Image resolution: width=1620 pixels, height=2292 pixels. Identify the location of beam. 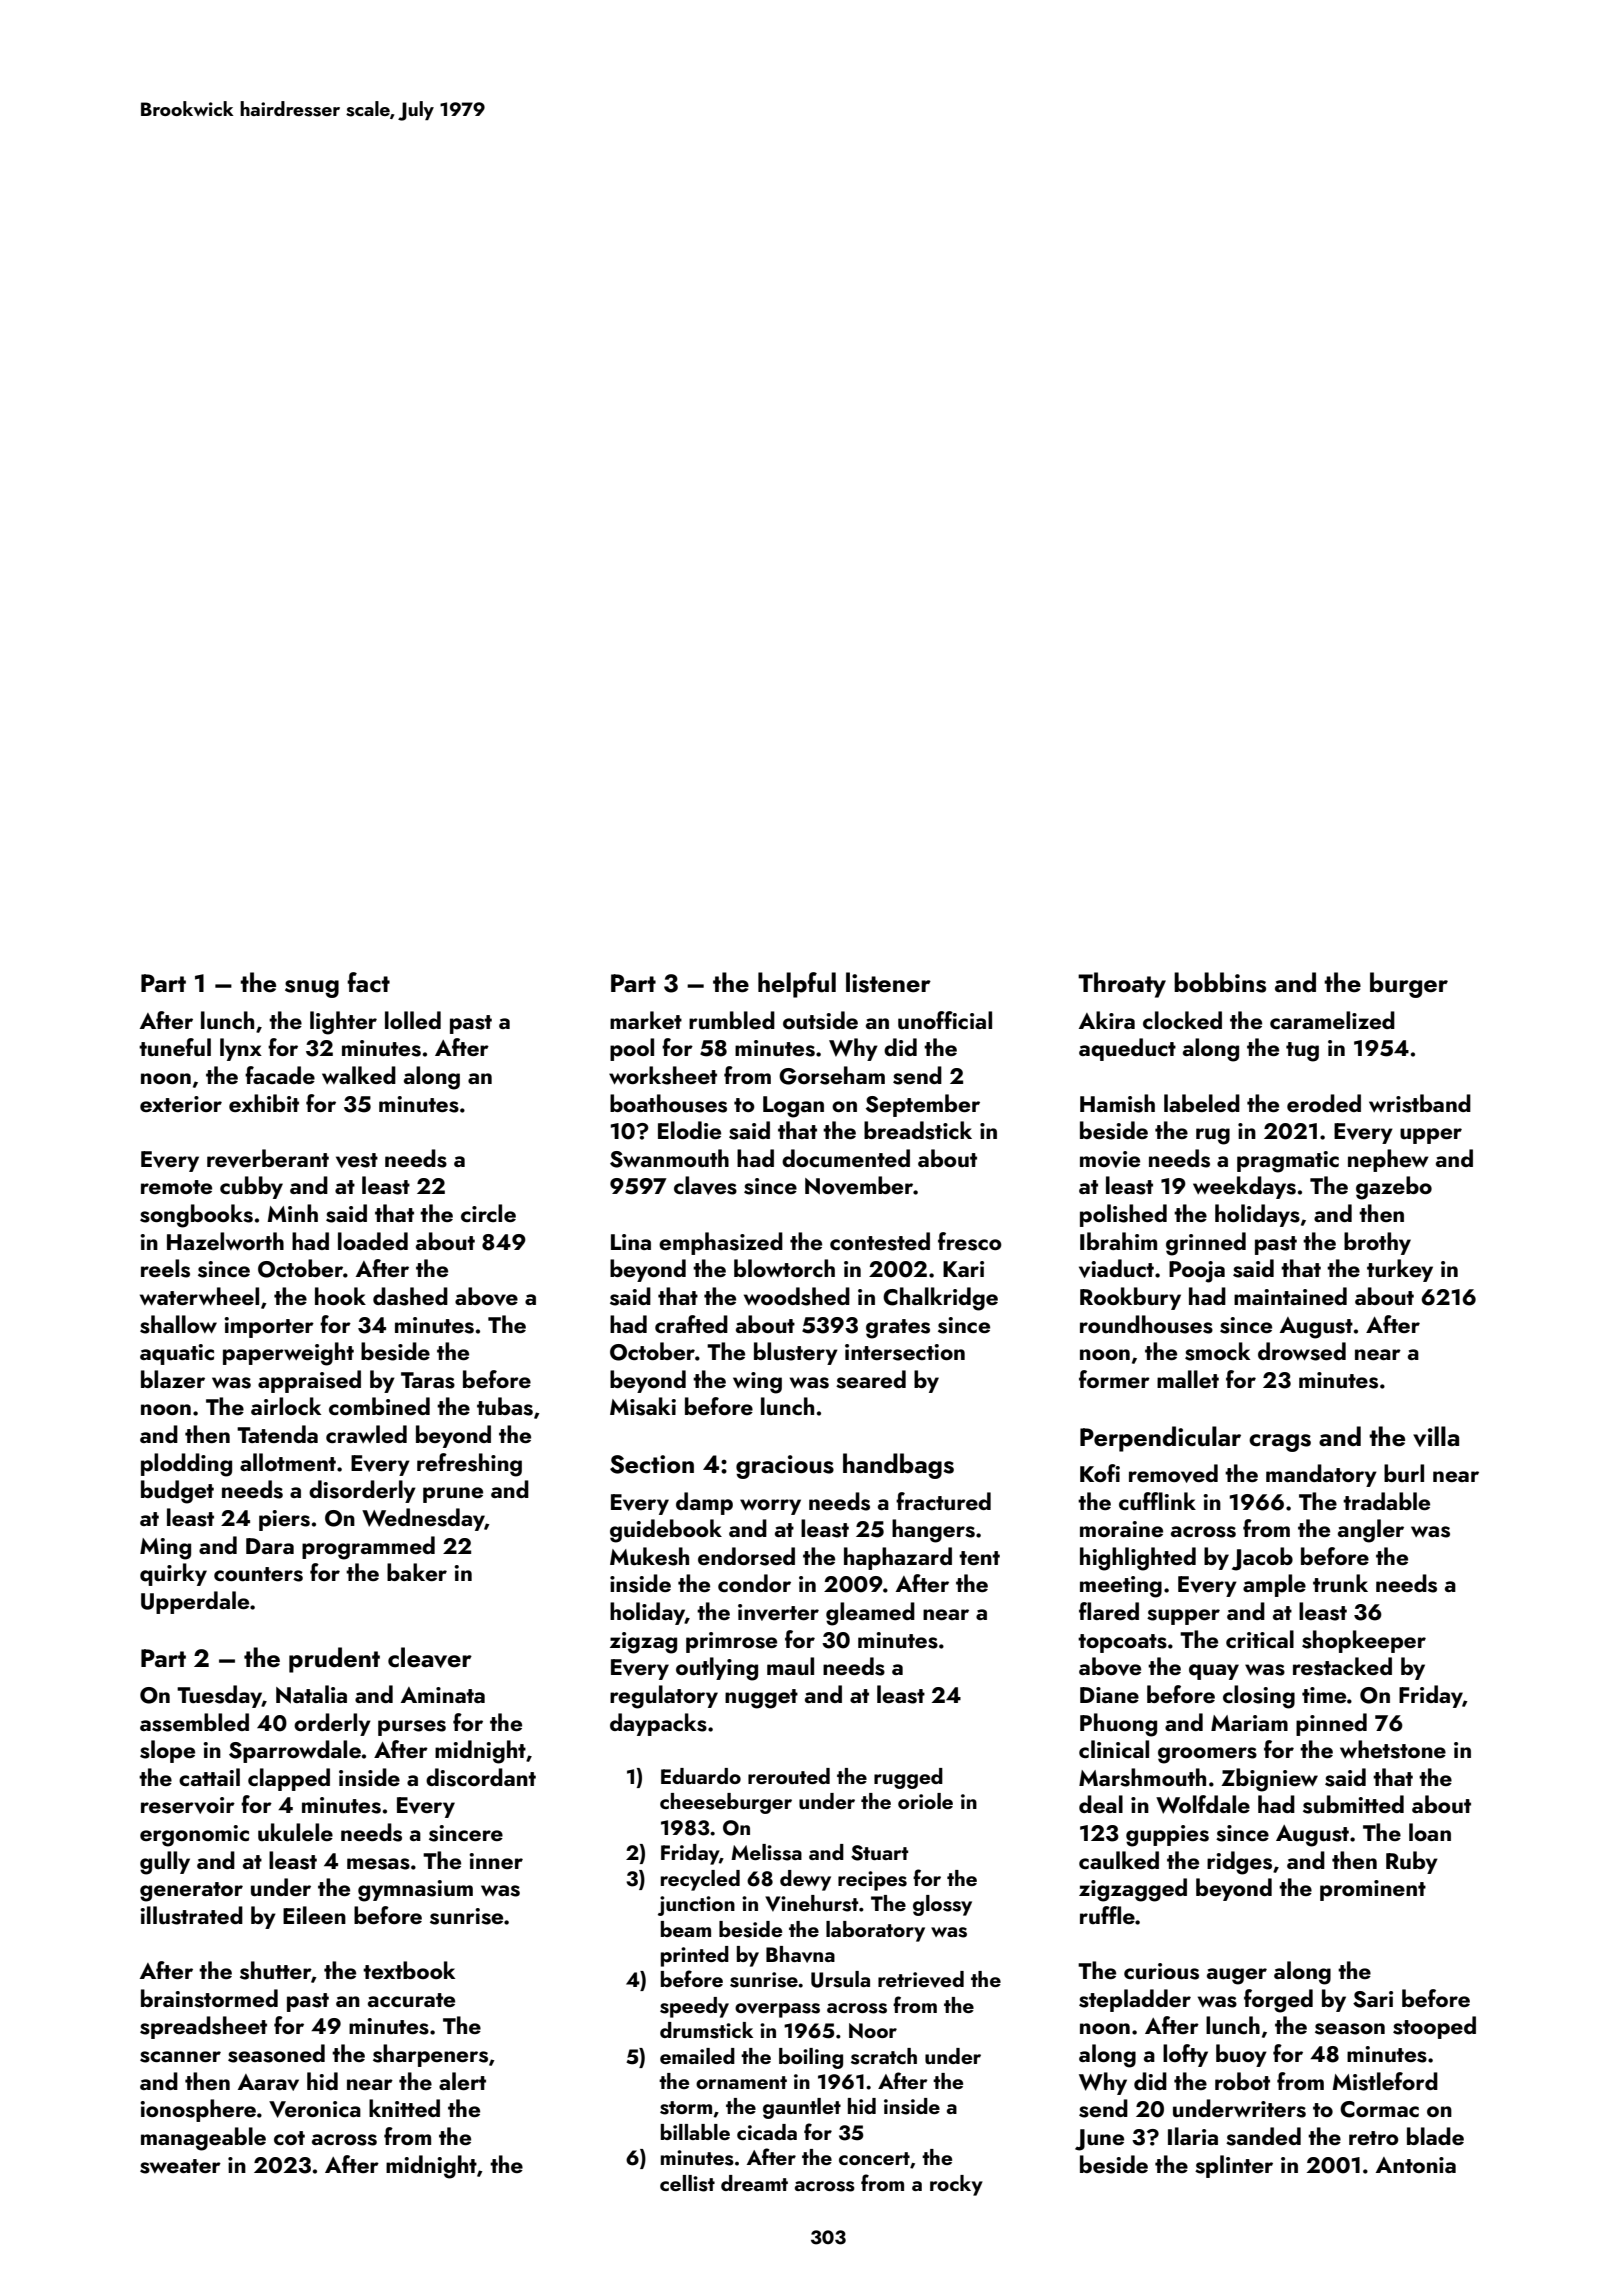
(686, 1929).
